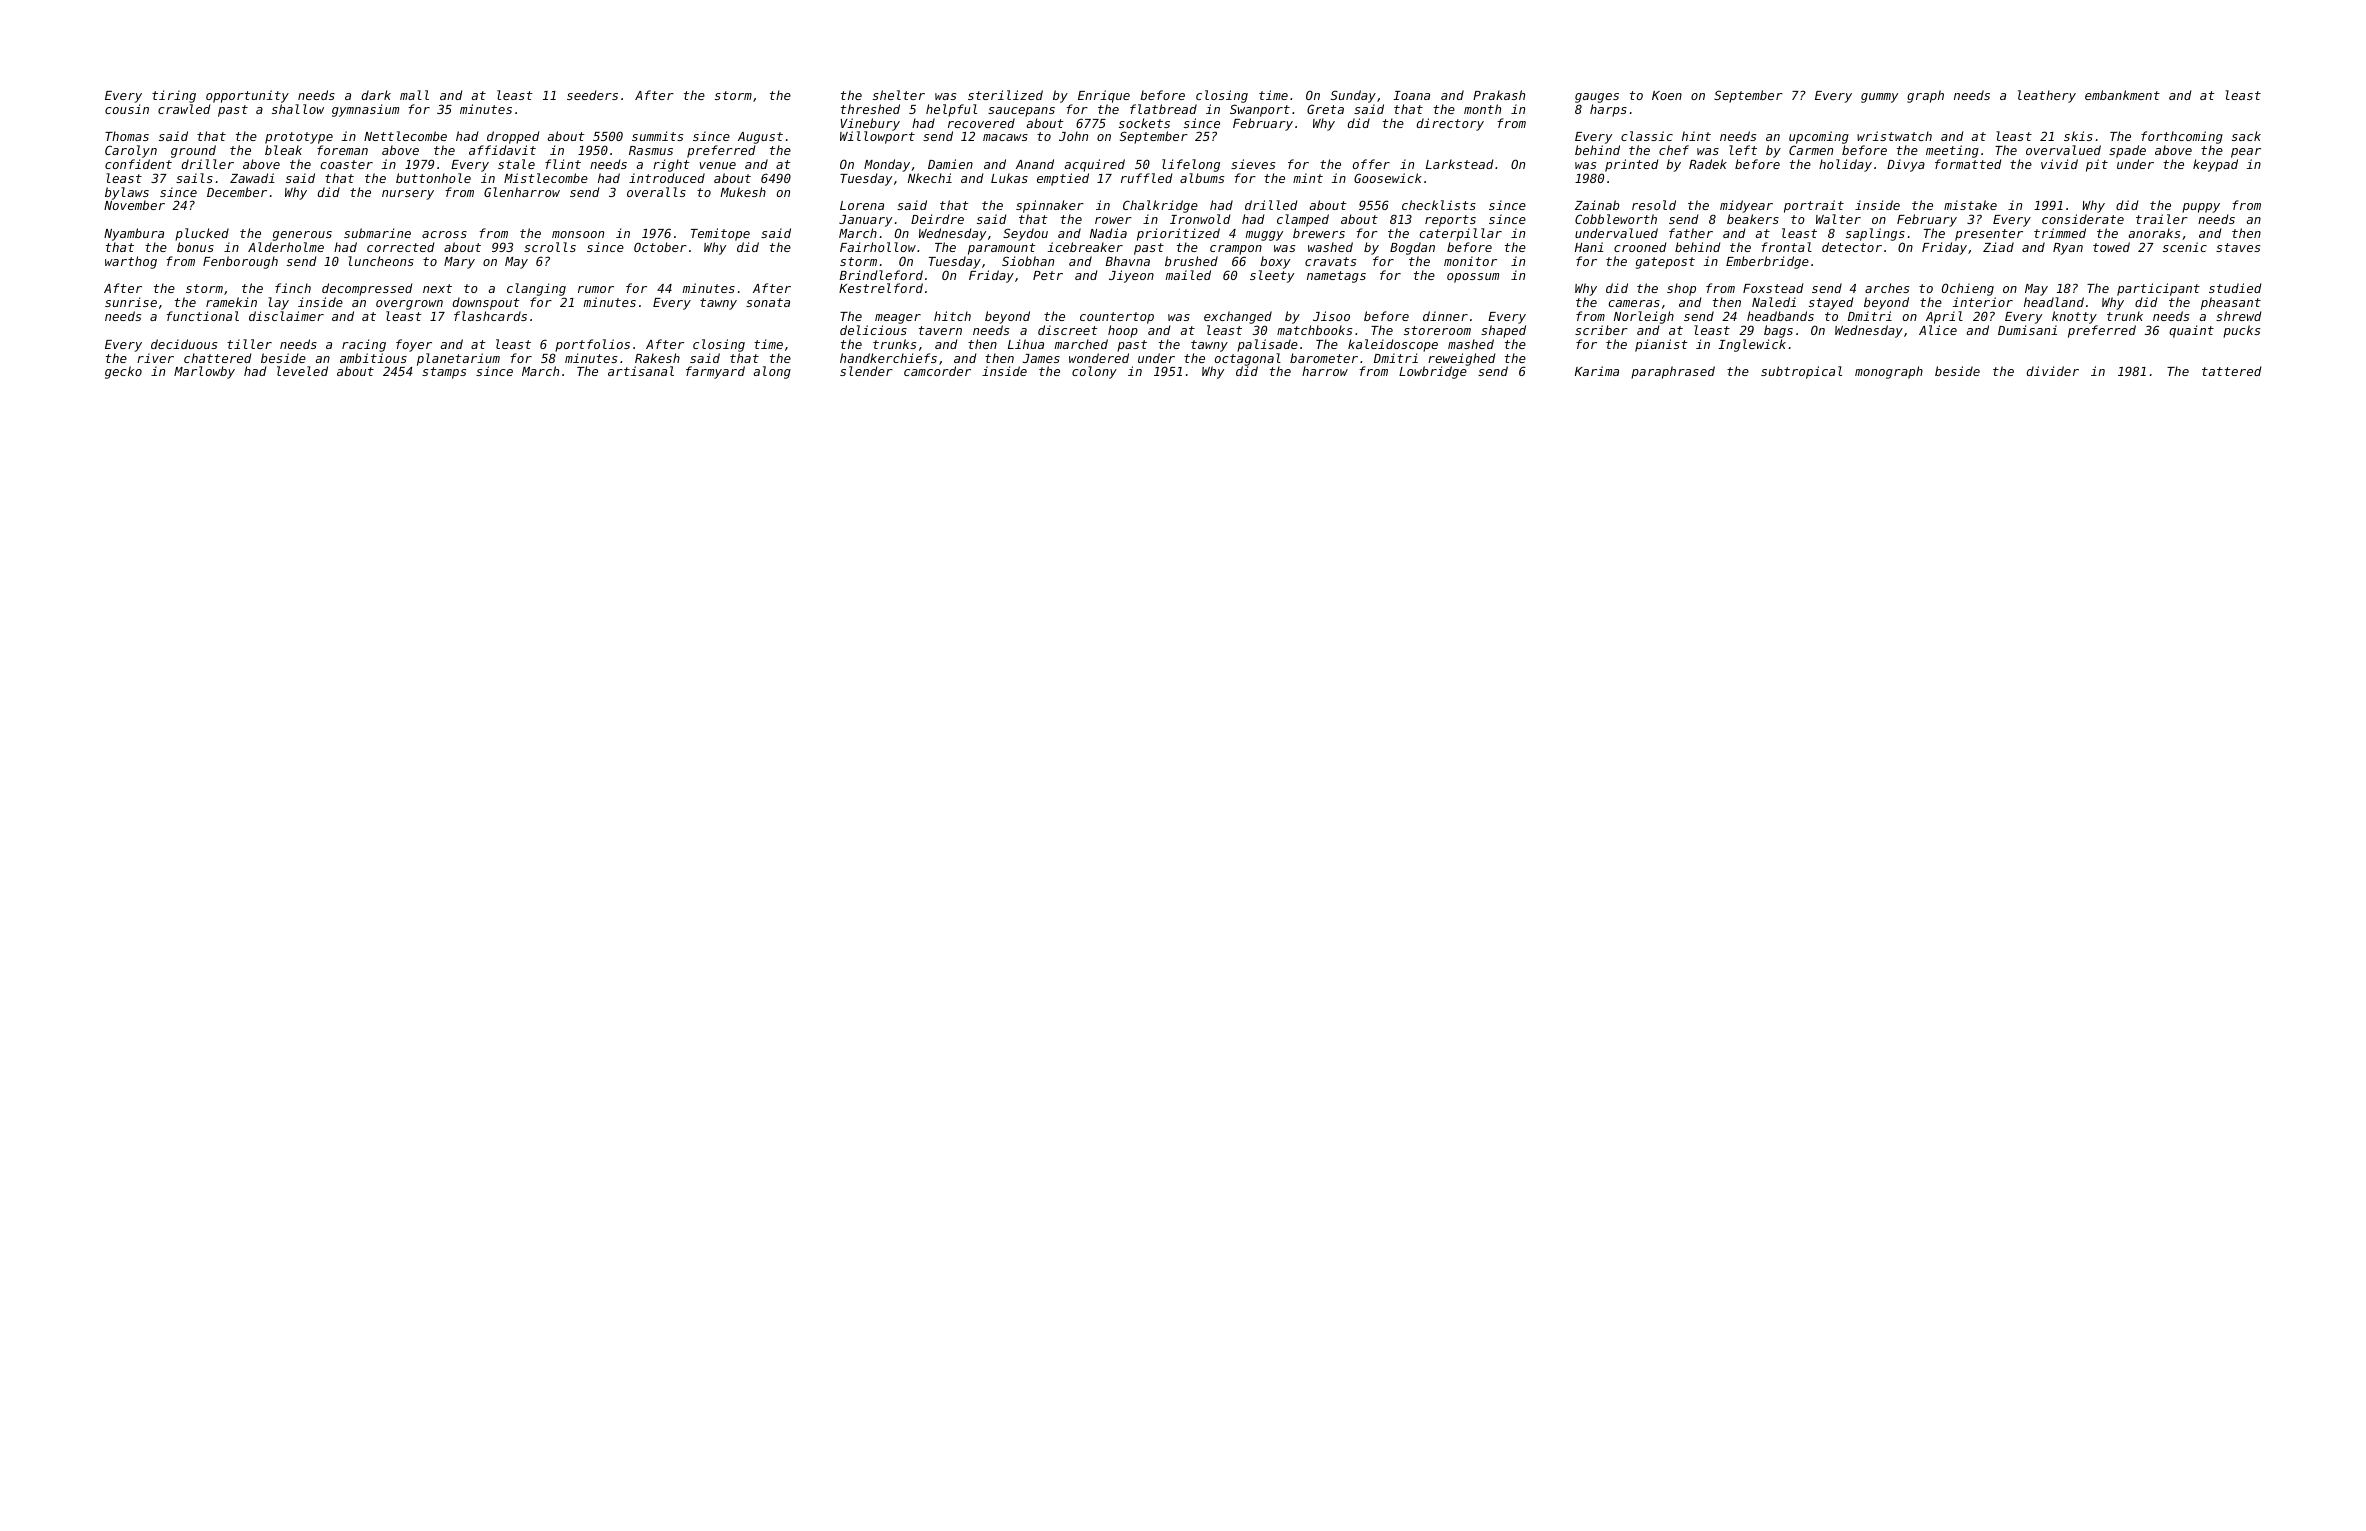 The height and width of the screenshot is (1531, 2366). Describe the element at coordinates (1665, 263) in the screenshot. I see `gatepost` at that location.
